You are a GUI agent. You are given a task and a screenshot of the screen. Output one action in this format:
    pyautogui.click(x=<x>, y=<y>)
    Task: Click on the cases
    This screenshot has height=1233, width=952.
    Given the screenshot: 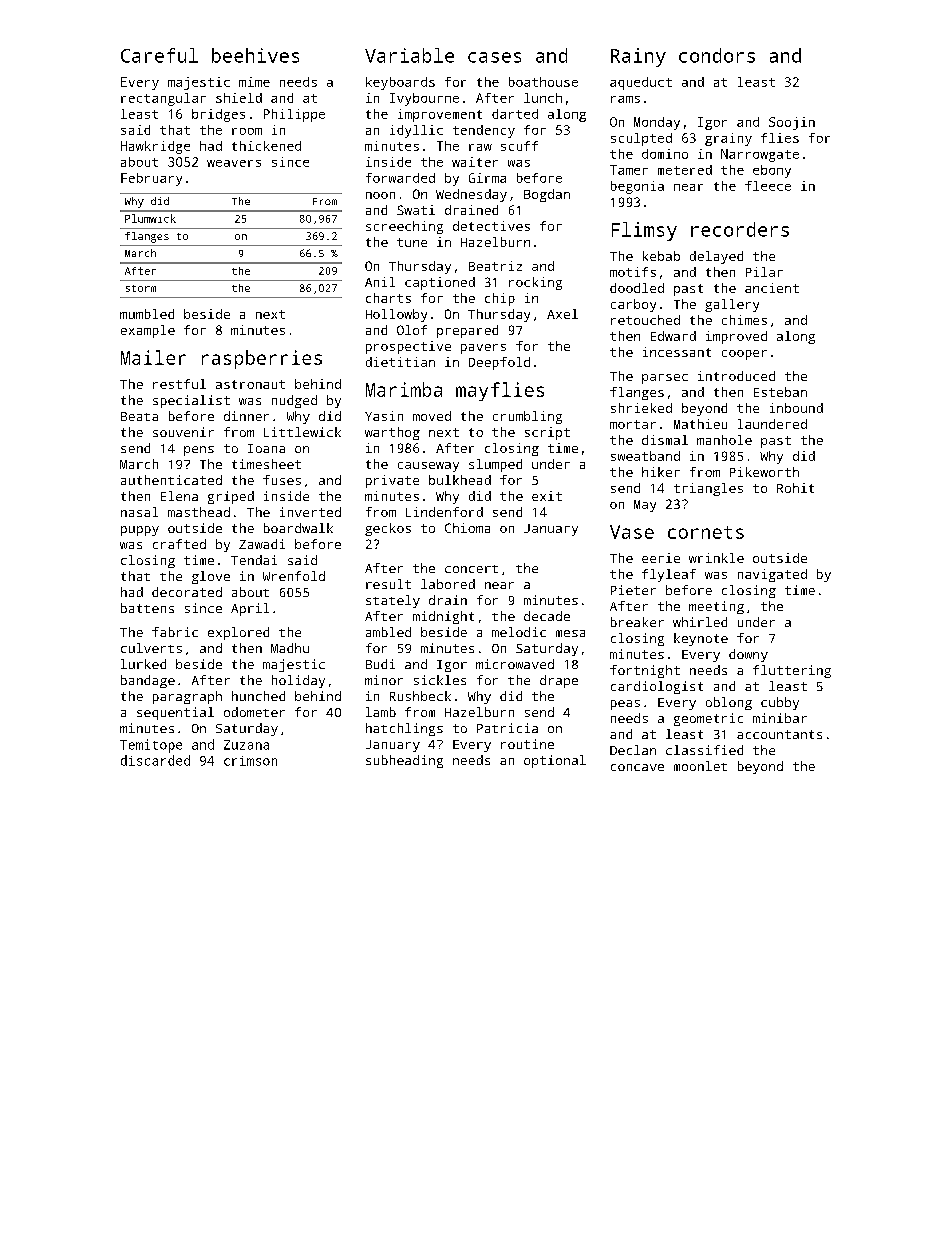 What is the action you would take?
    pyautogui.click(x=494, y=57)
